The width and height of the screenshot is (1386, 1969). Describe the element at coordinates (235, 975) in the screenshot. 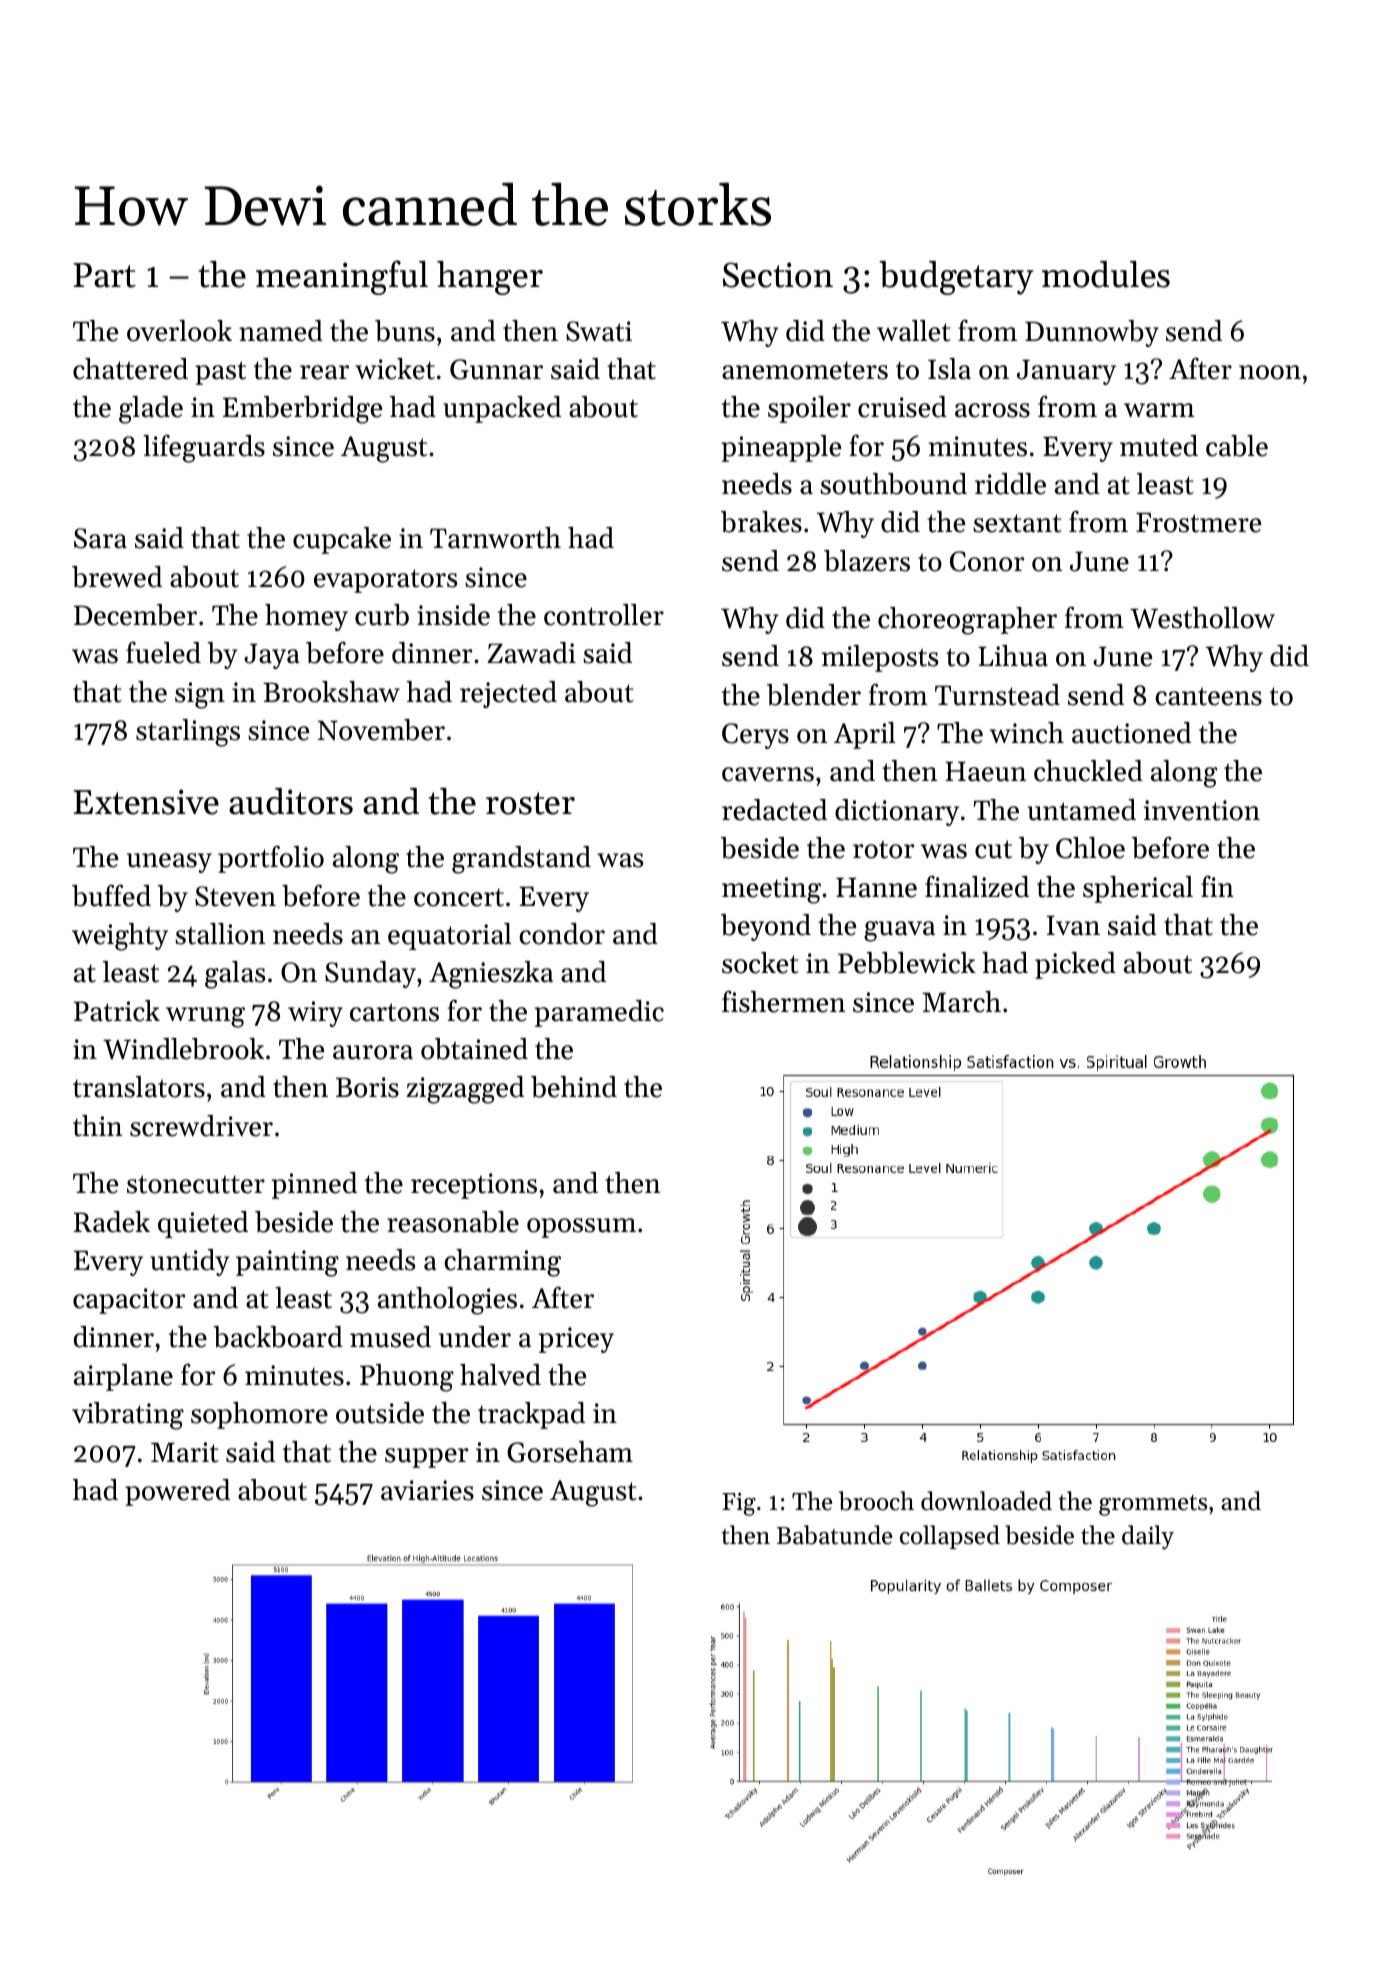

I see `galas` at that location.
